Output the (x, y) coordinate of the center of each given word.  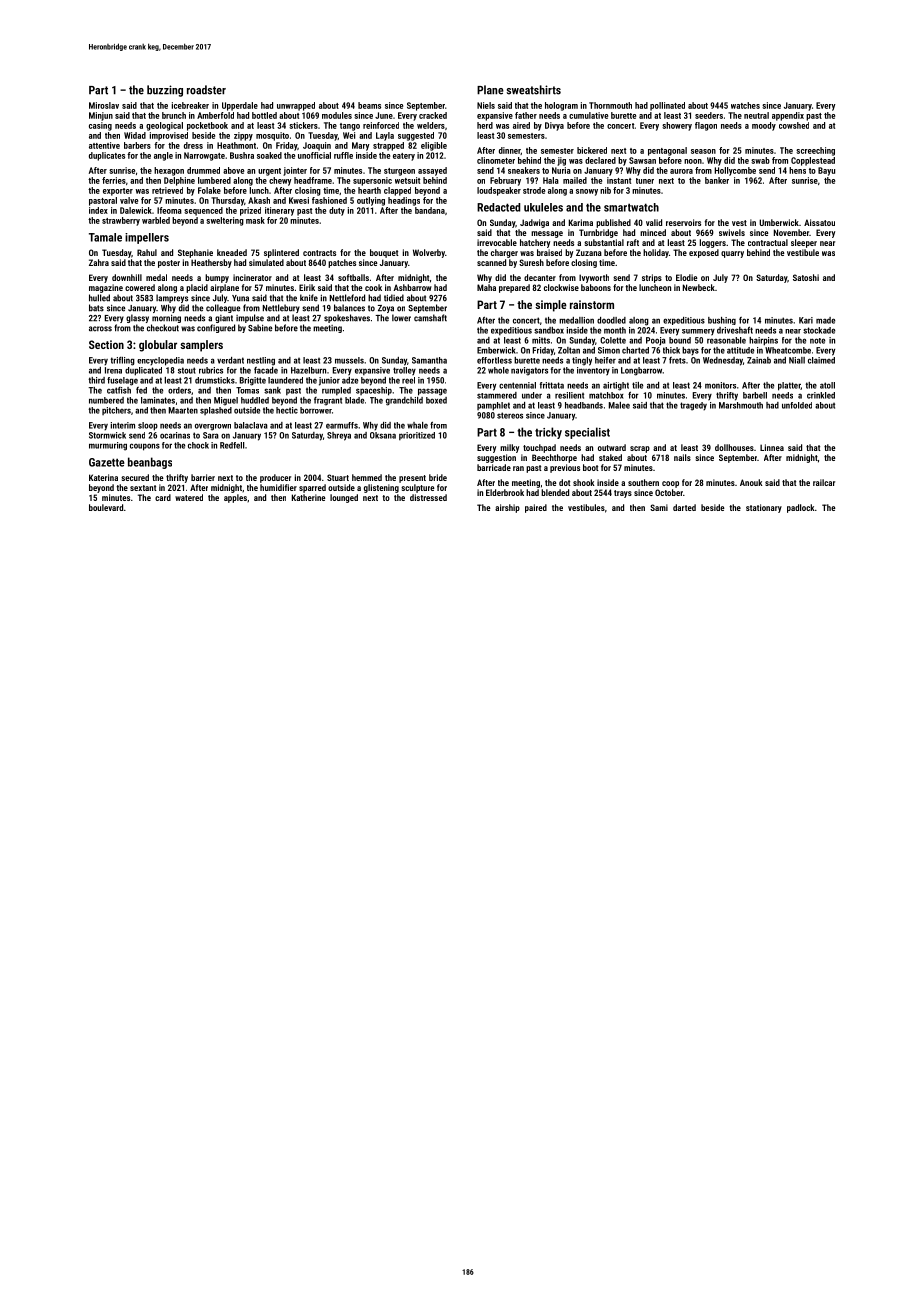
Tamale (105, 237)
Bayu (826, 171)
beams (369, 105)
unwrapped (296, 106)
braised (549, 252)
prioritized (417, 436)
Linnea (772, 447)
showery (677, 126)
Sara (211, 435)
